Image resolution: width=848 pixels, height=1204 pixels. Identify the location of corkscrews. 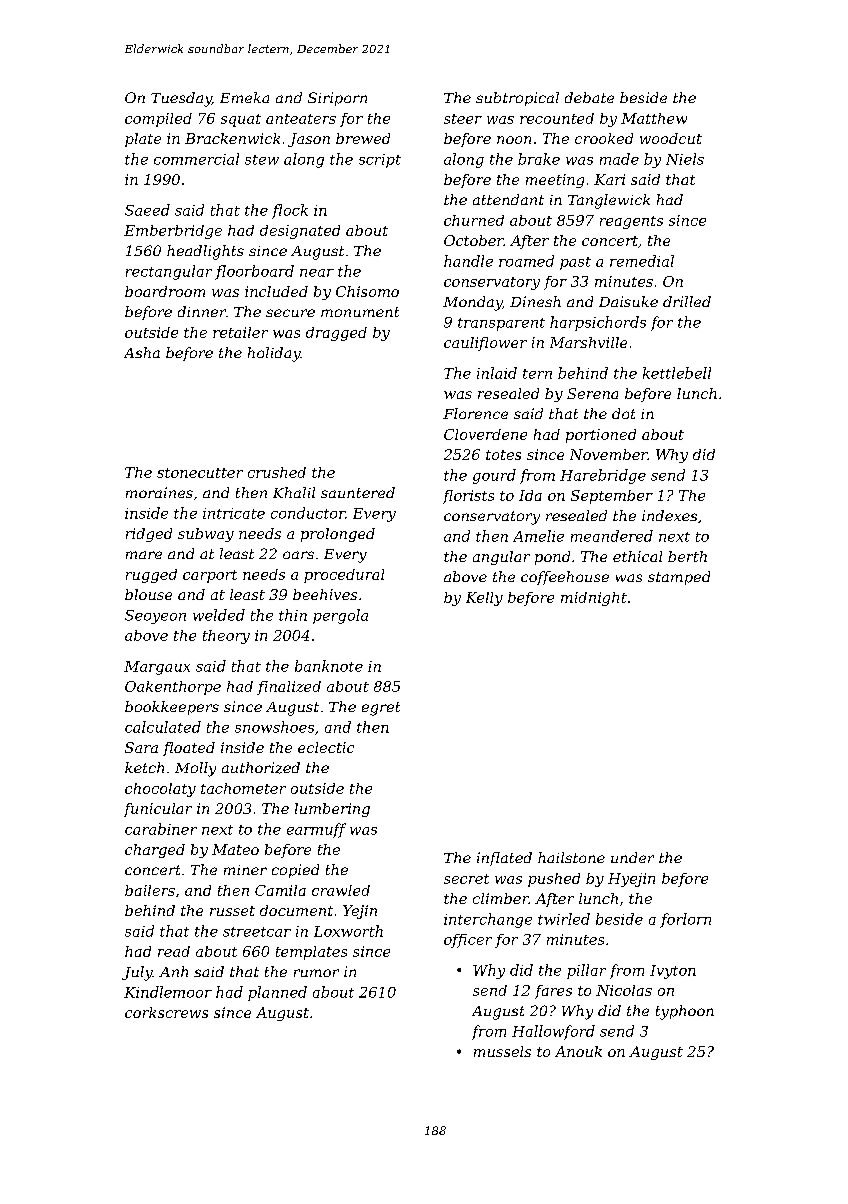
(166, 1012).
